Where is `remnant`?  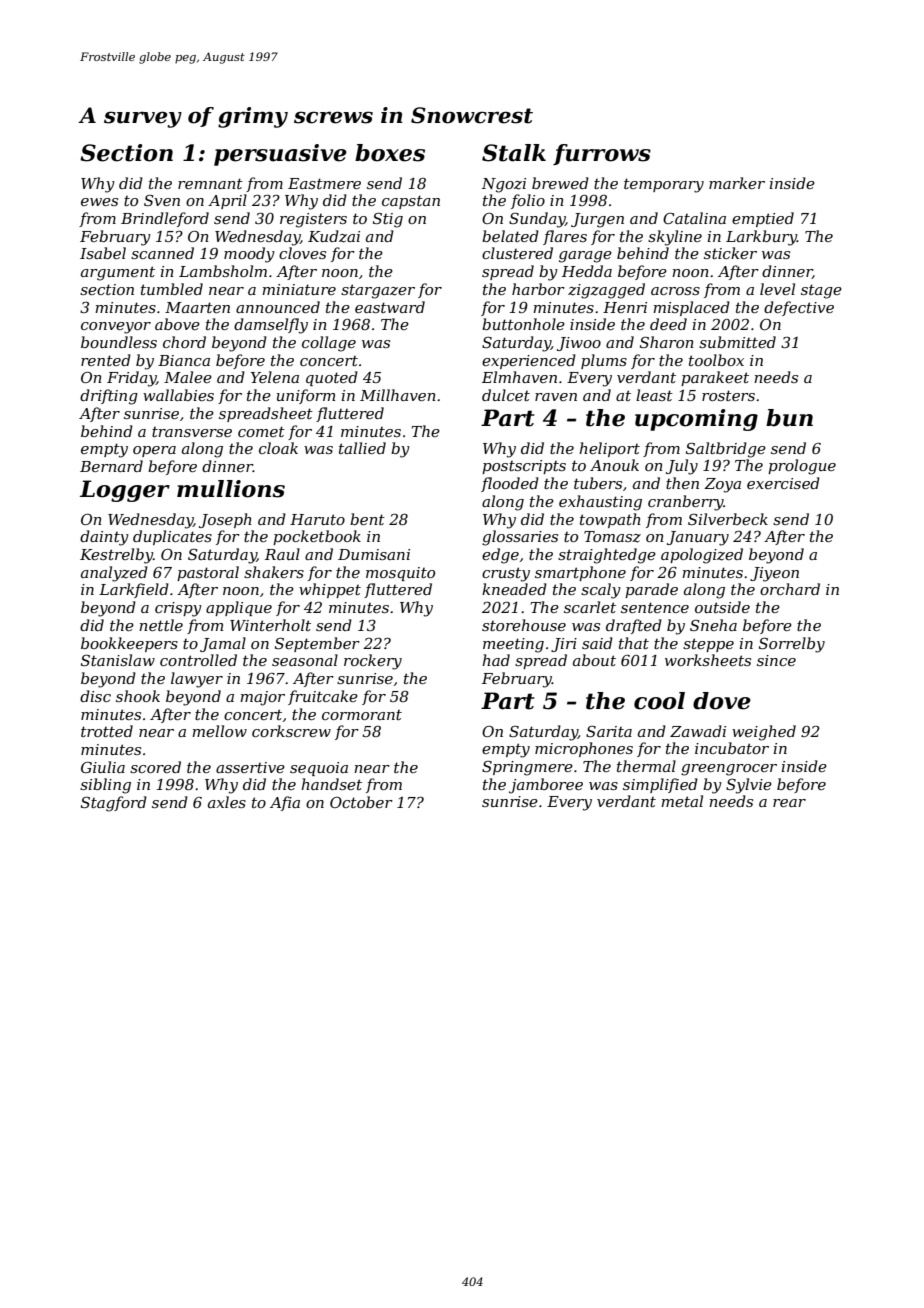
remnant is located at coordinates (210, 183).
